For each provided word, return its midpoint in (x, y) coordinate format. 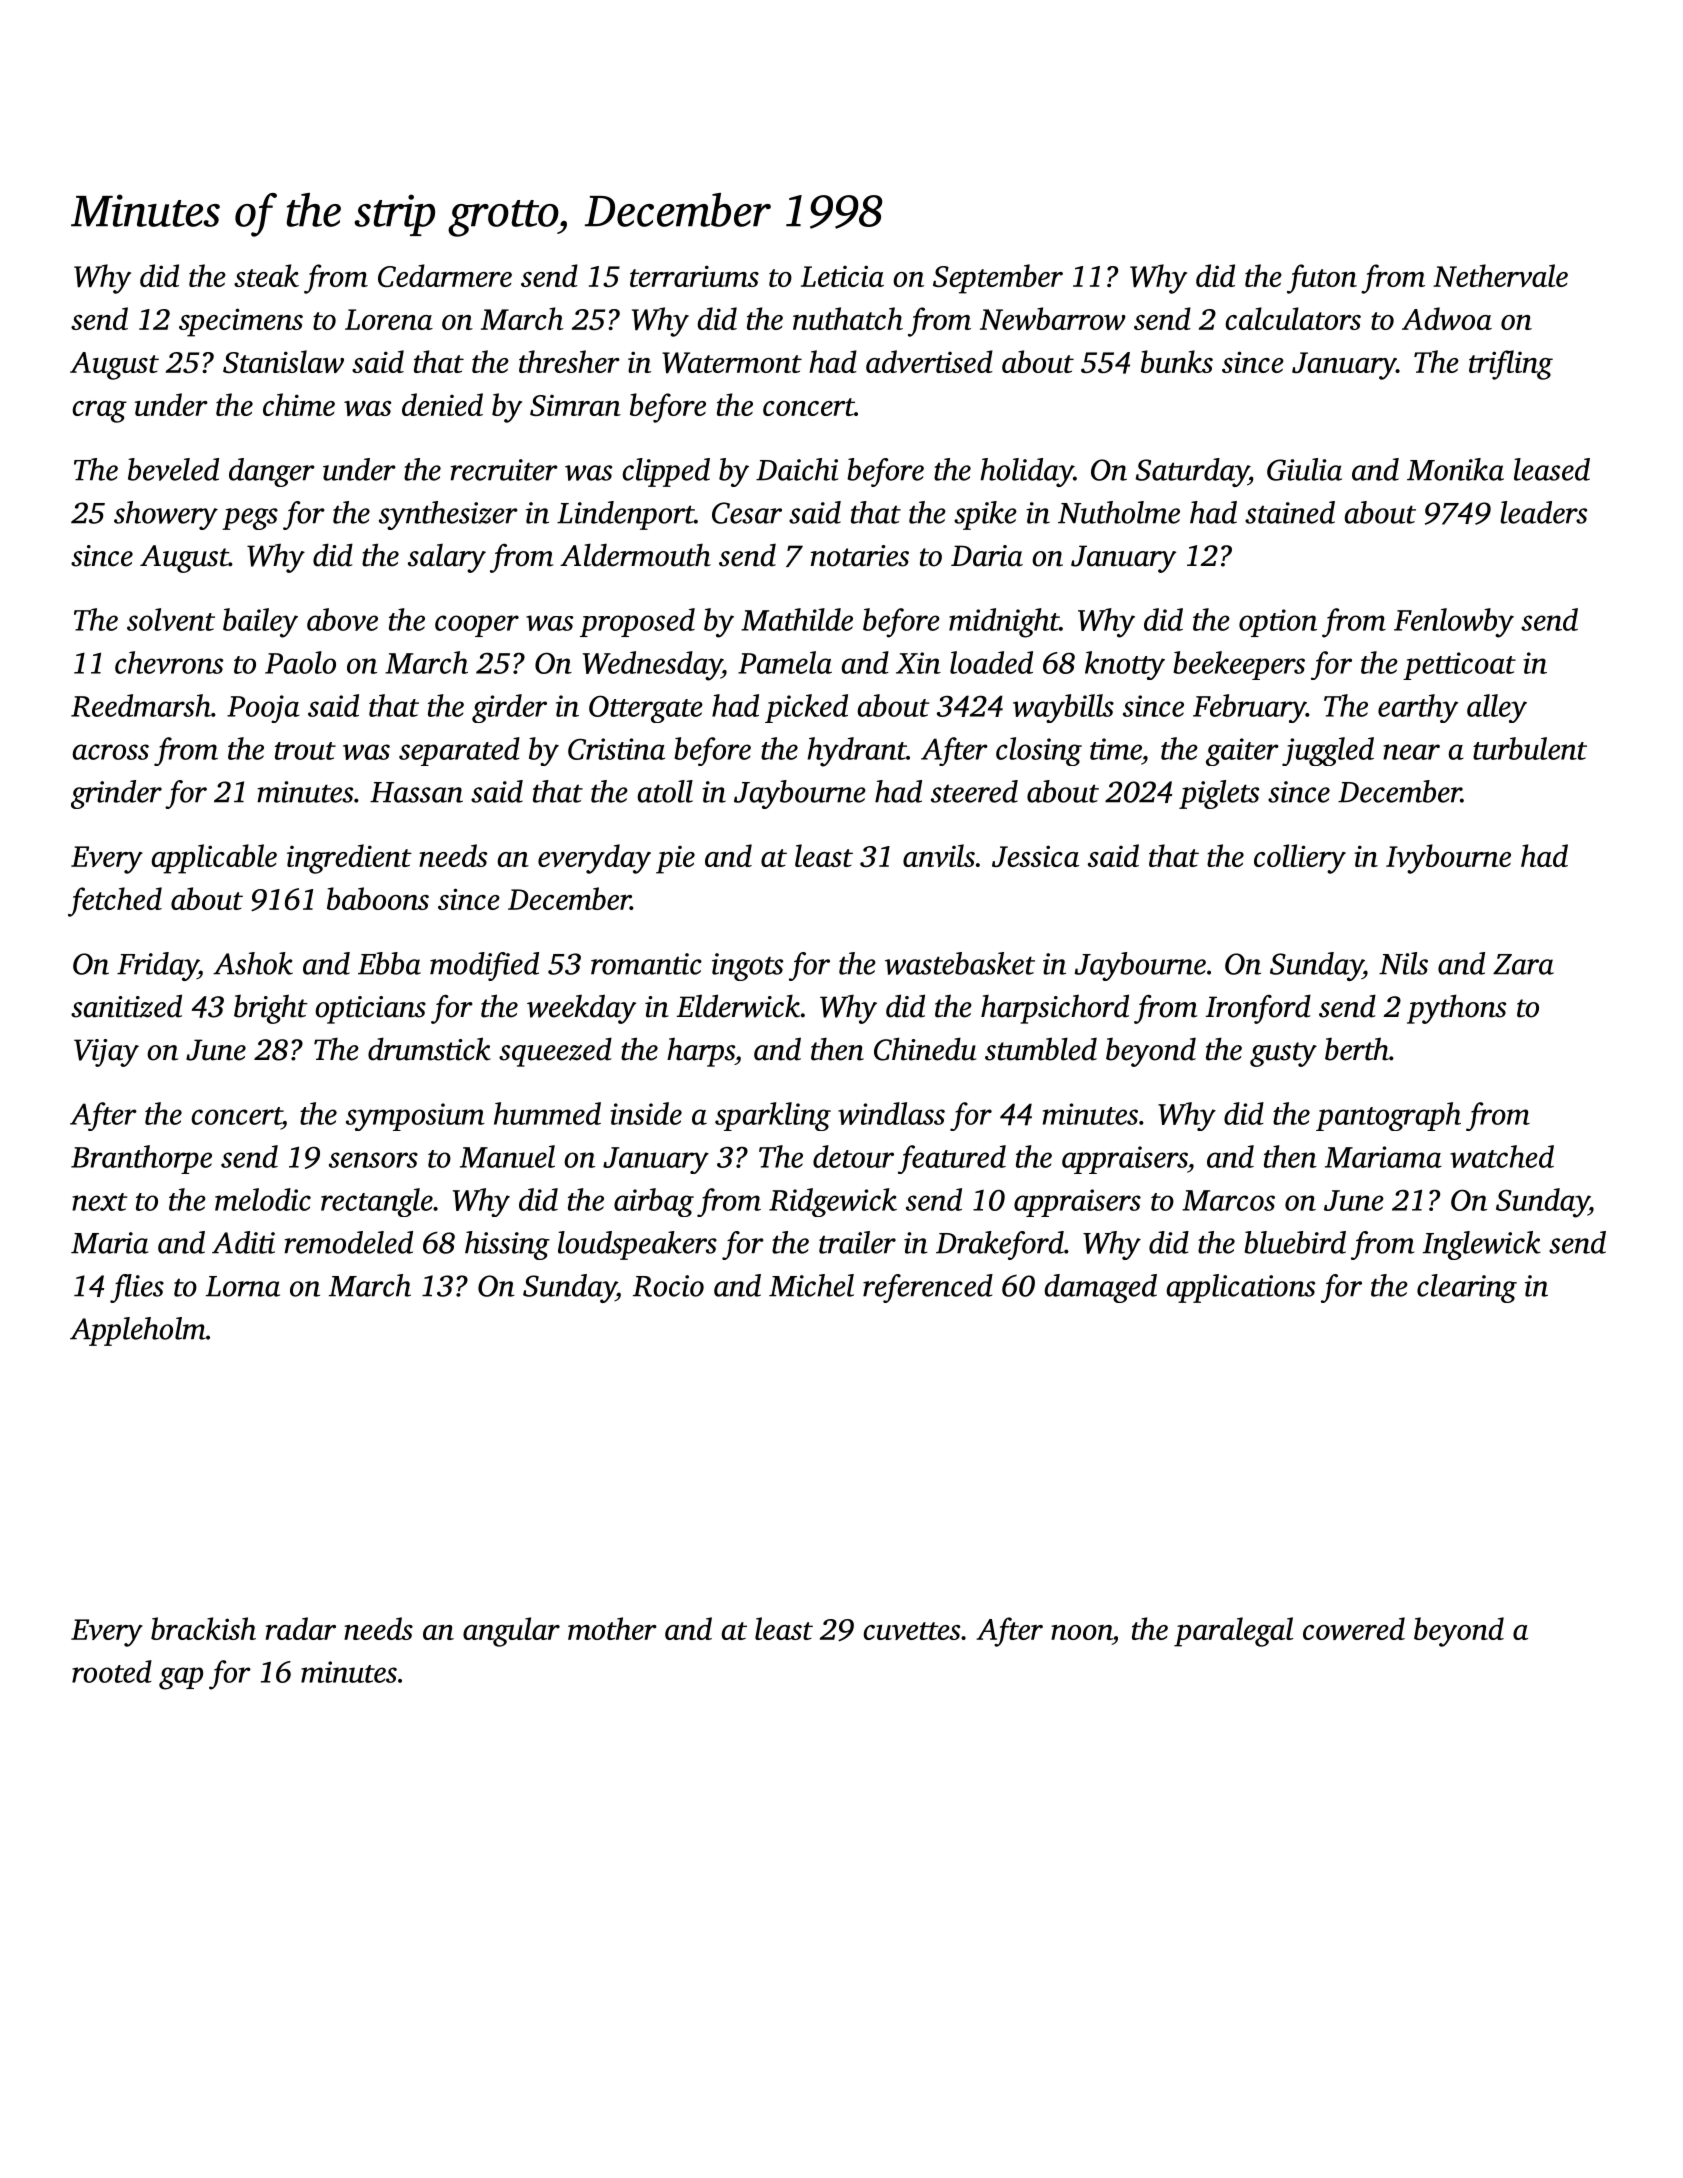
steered (974, 791)
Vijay (106, 1053)
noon (1081, 1632)
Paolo (300, 662)
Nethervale (1500, 275)
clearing (1467, 1288)
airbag (654, 1202)
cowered (1354, 1628)
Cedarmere (445, 275)
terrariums (694, 276)
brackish (203, 1628)
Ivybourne (1448, 859)
